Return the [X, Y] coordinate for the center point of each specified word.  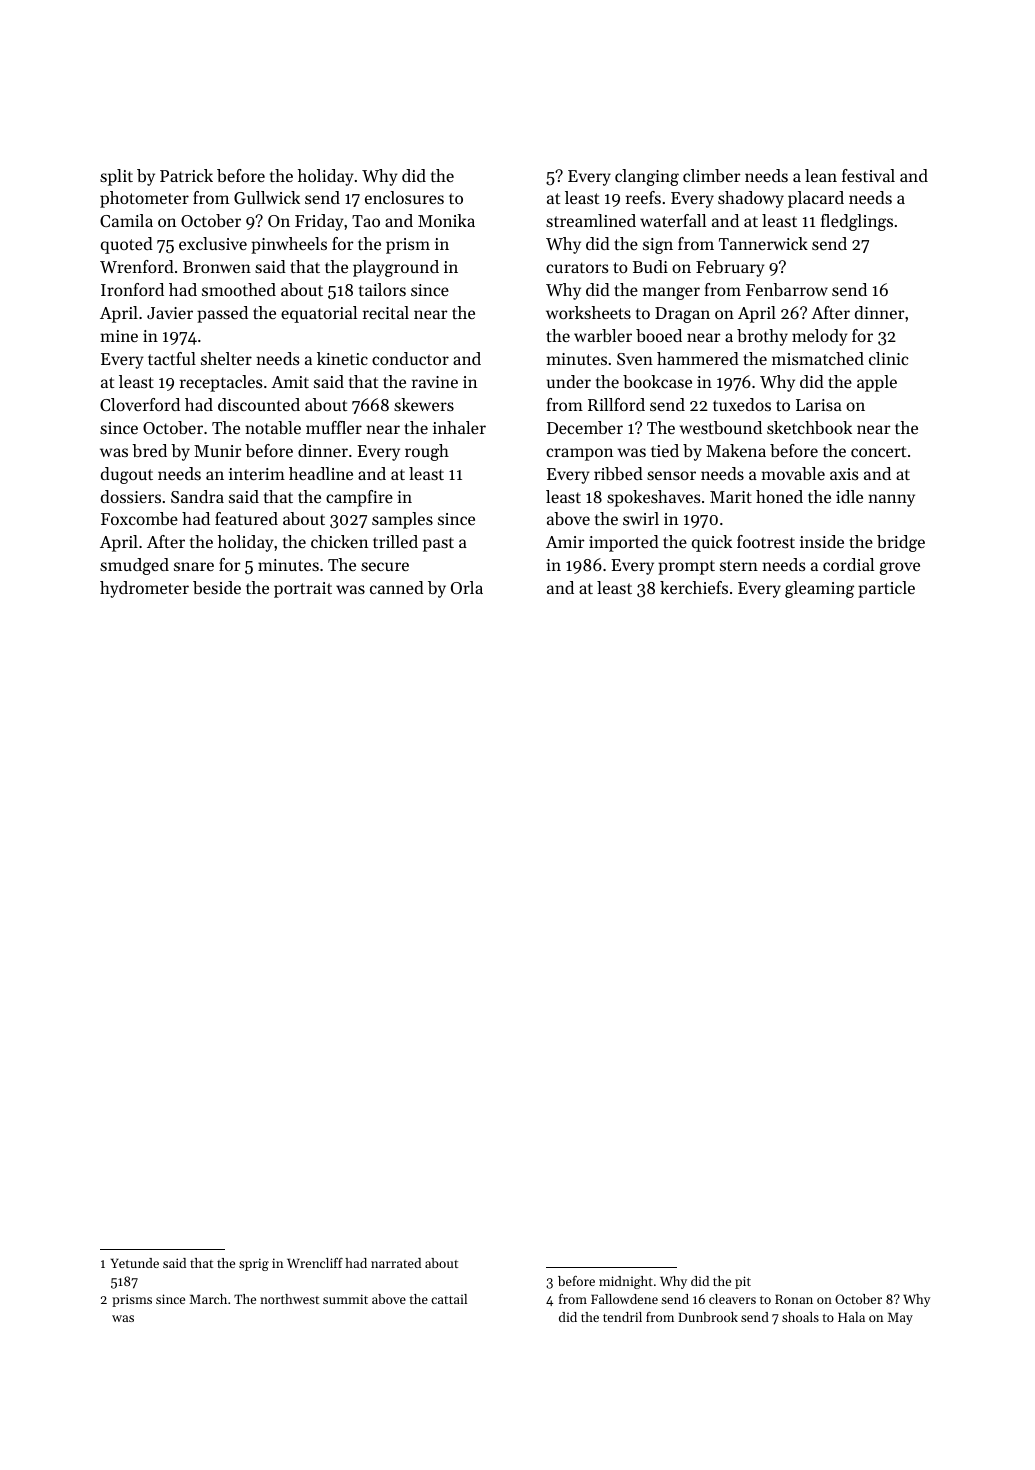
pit [743, 1282]
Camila [126, 220]
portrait [303, 590]
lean [821, 175]
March [208, 1299]
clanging [647, 177]
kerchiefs [694, 587]
